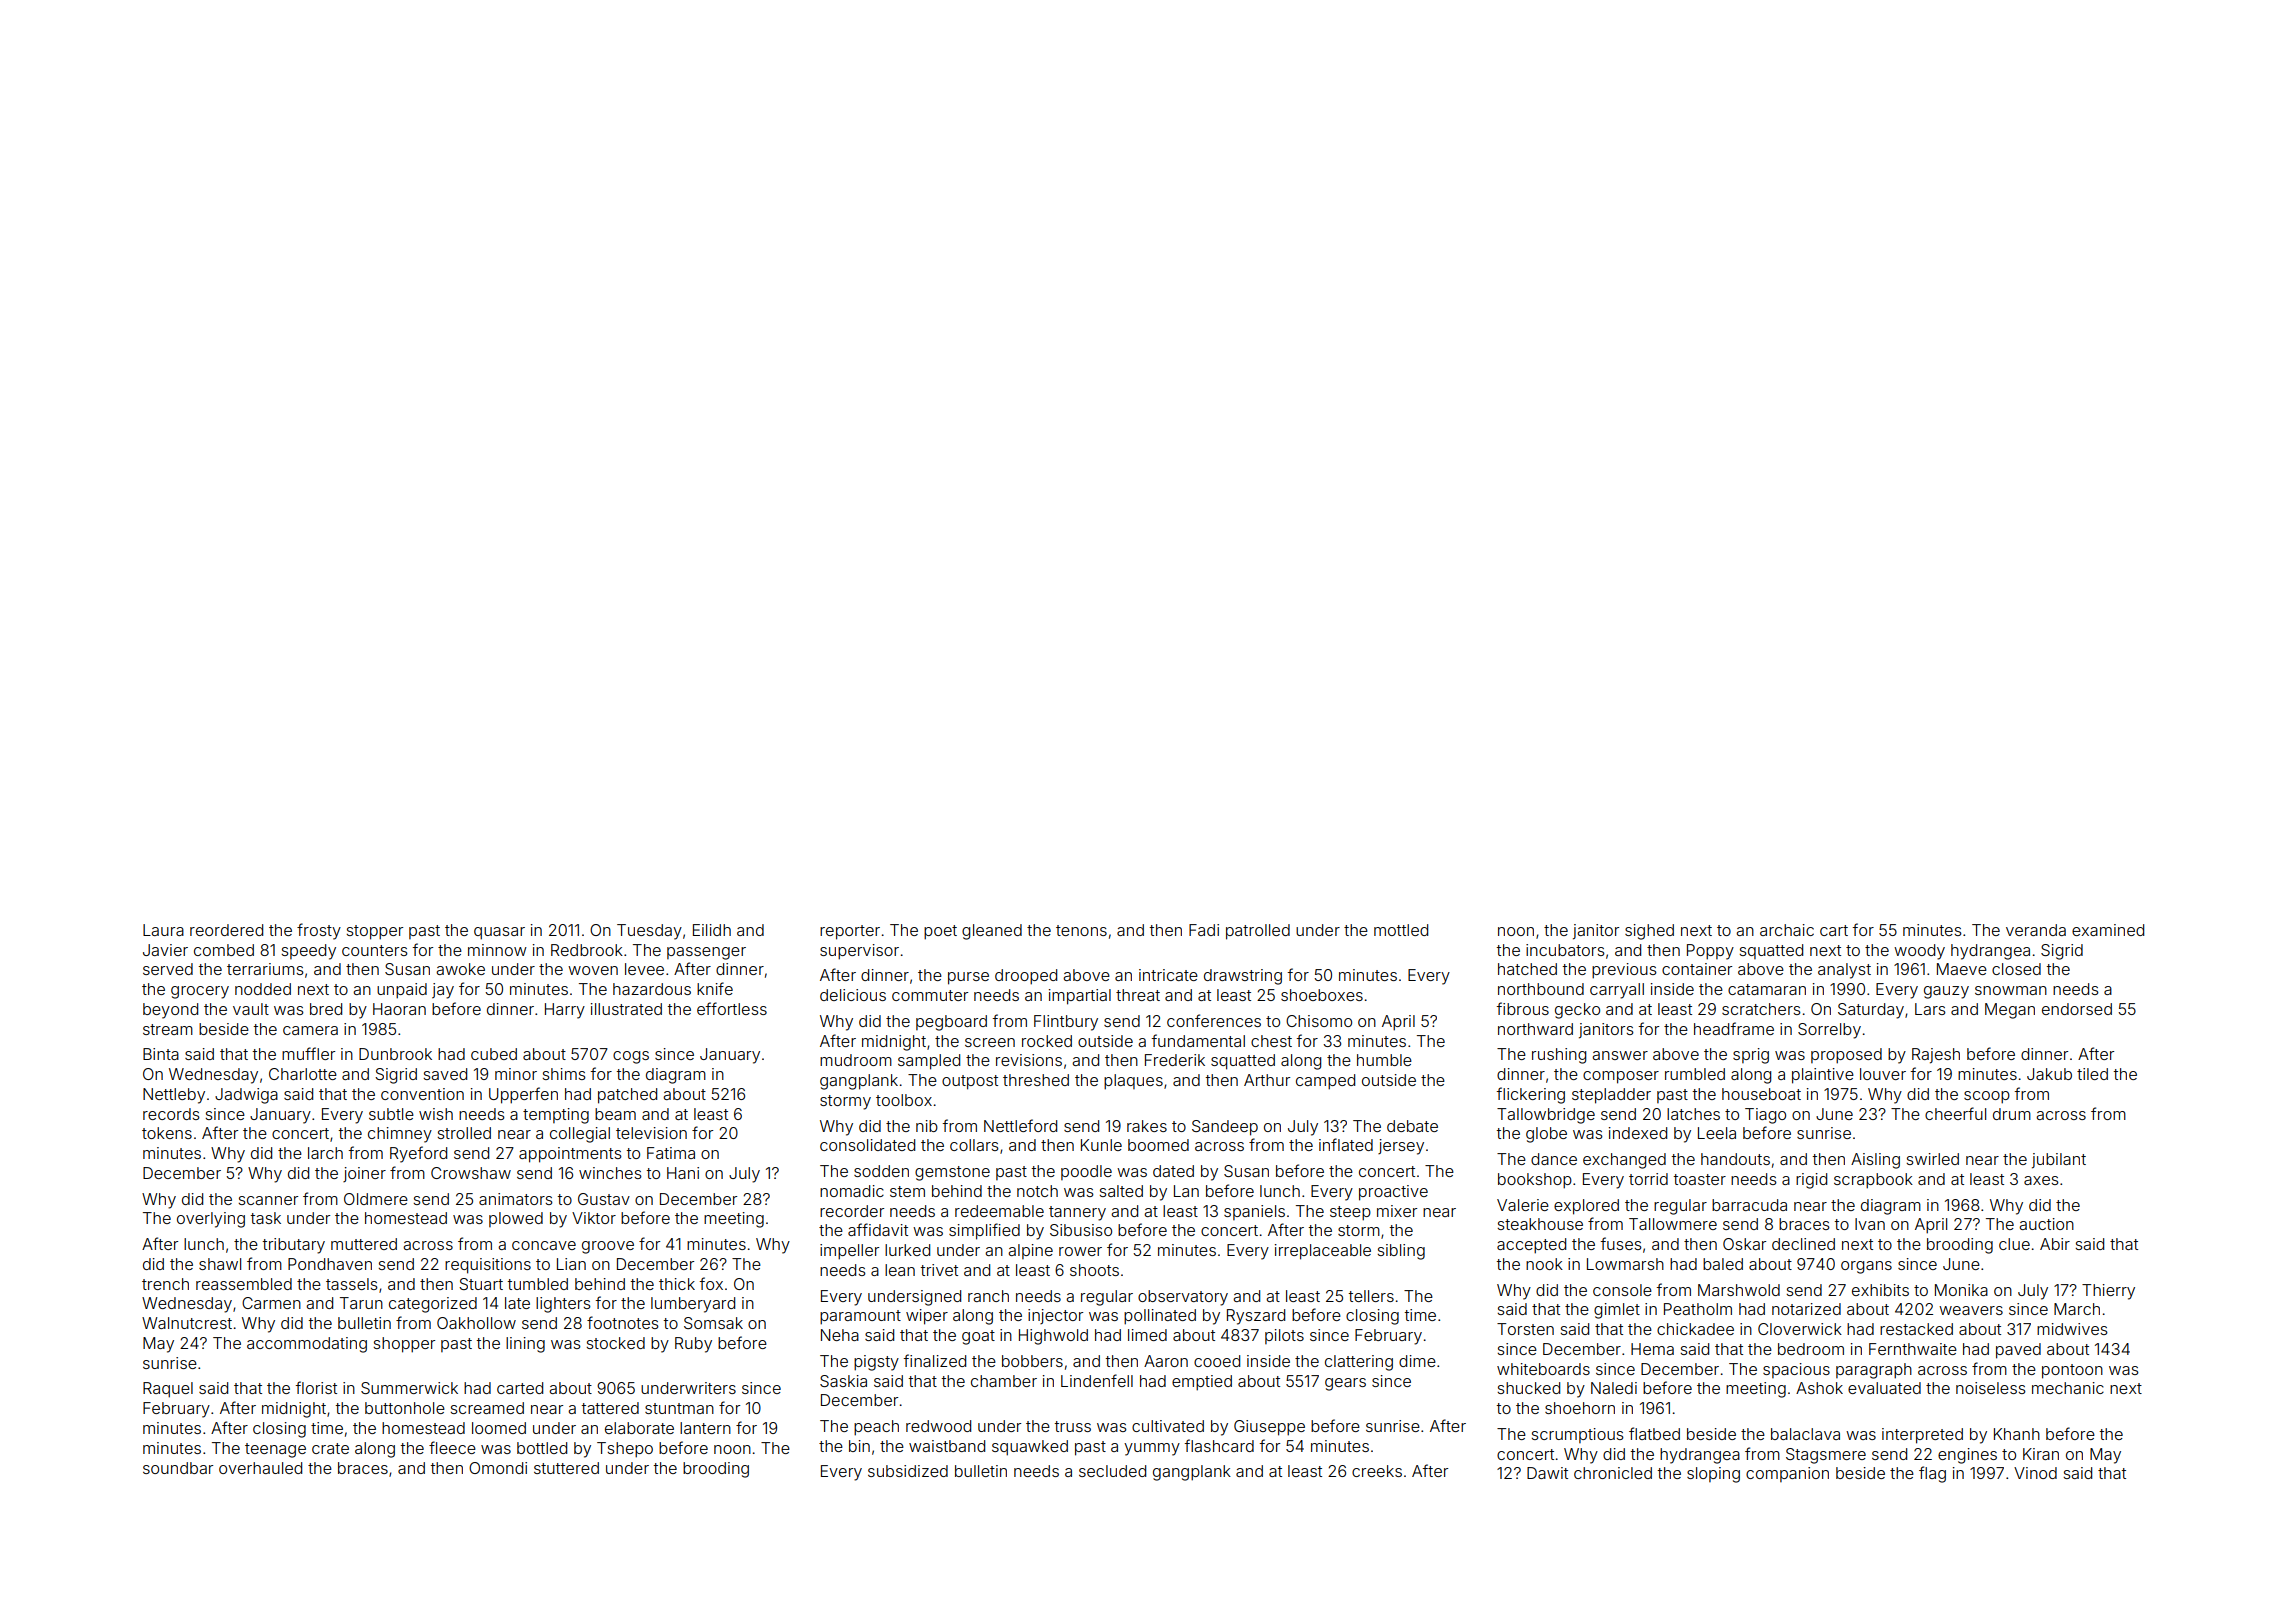  I want to click on Binta, so click(161, 1054).
